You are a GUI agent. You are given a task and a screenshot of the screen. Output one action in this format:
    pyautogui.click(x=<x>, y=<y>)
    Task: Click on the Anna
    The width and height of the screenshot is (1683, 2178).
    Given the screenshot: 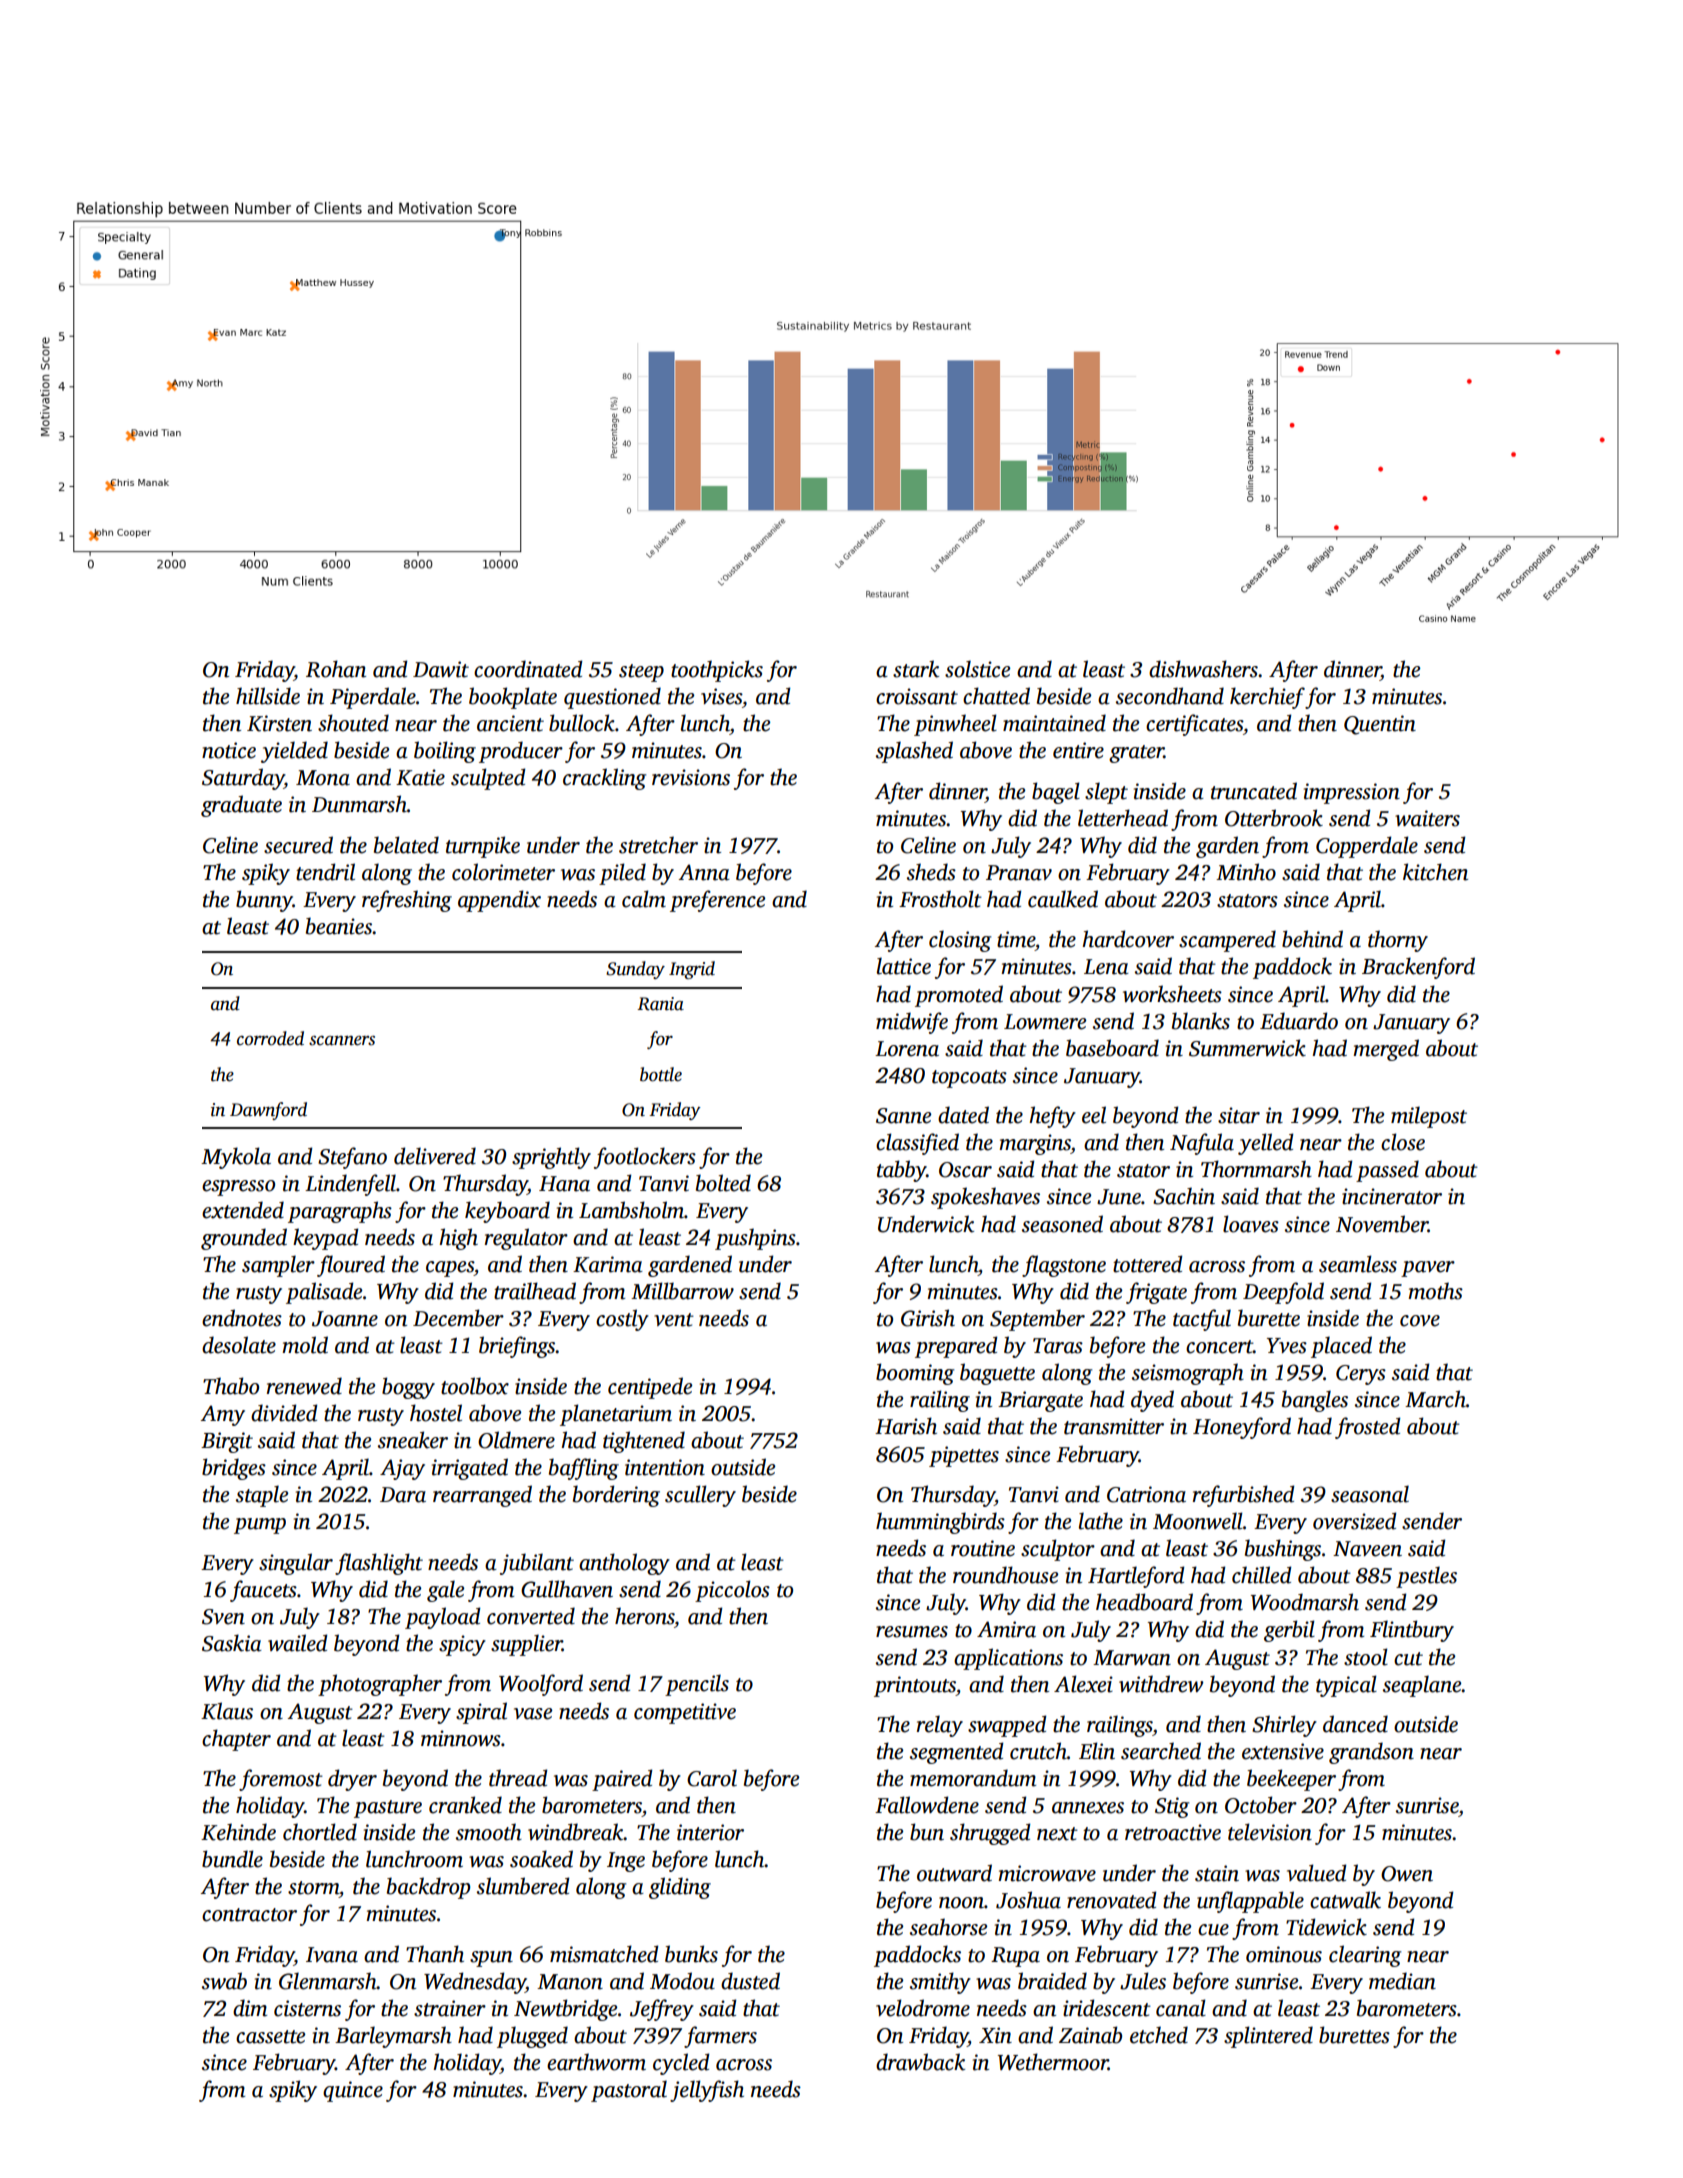 What is the action you would take?
    pyautogui.click(x=704, y=872)
